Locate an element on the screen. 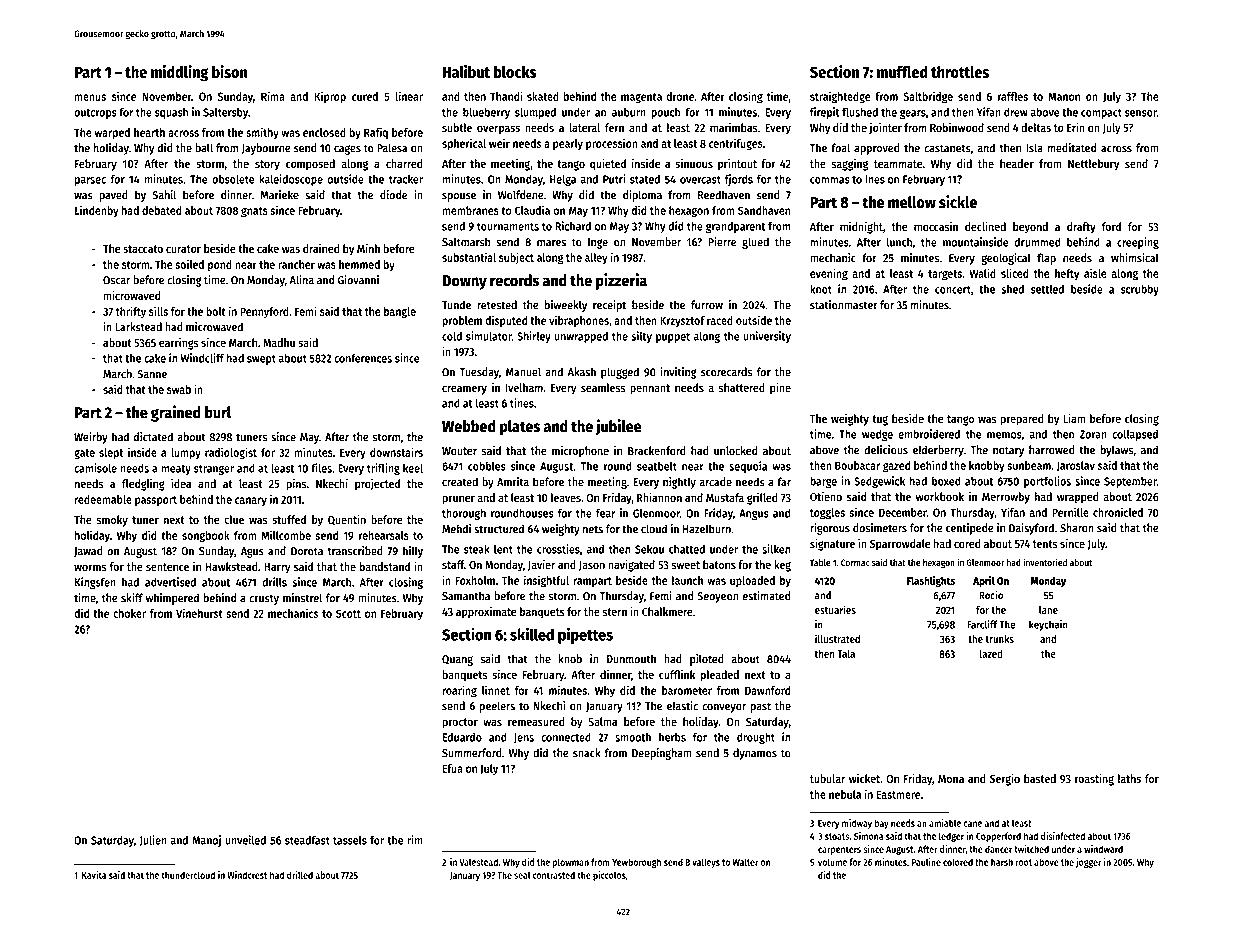 Image resolution: width=1233 pixels, height=952 pixels. Chalkmere is located at coordinates (667, 611).
